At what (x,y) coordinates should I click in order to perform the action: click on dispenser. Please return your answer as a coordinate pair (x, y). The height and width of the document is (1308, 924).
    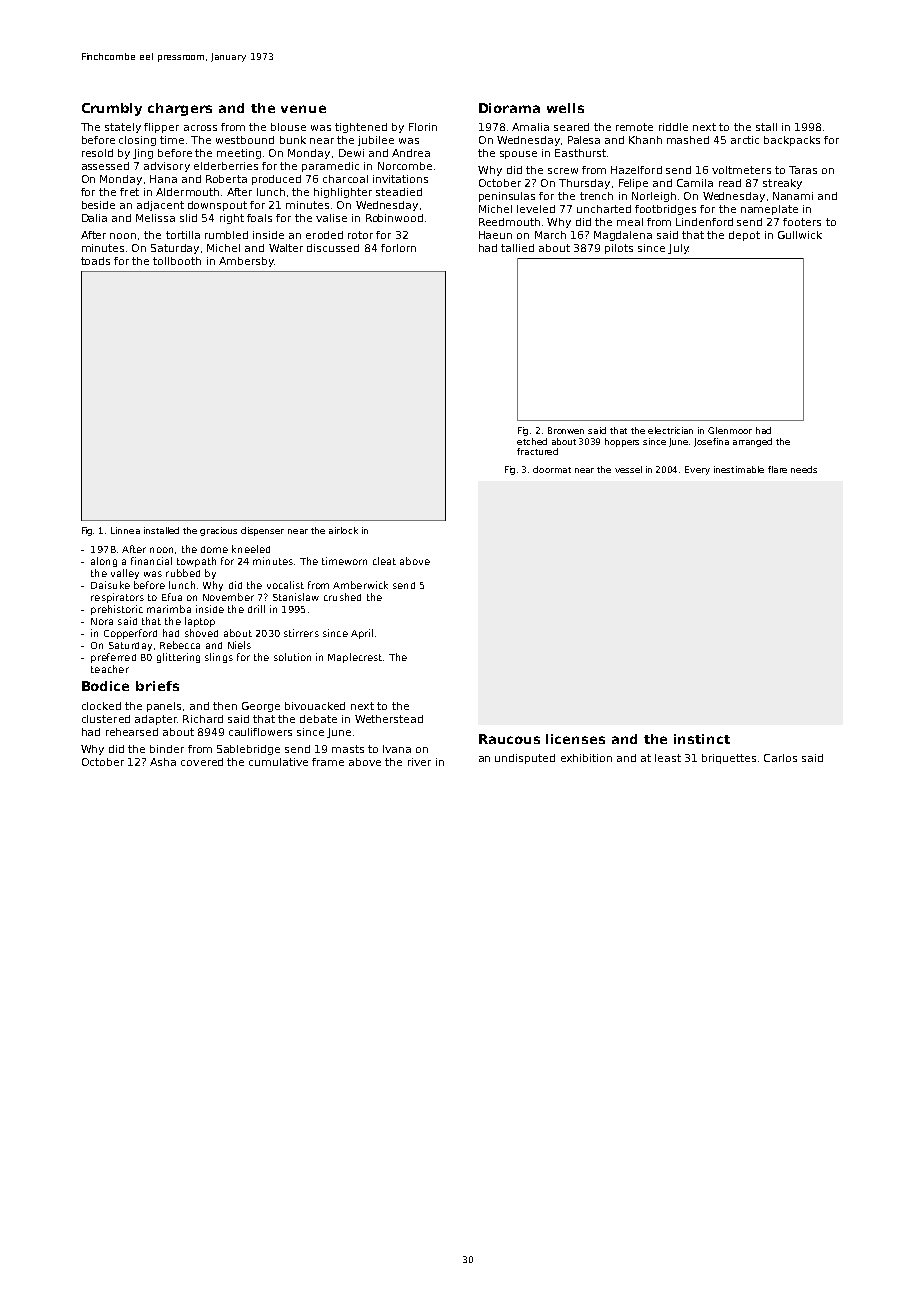
    Looking at the image, I should click on (262, 531).
